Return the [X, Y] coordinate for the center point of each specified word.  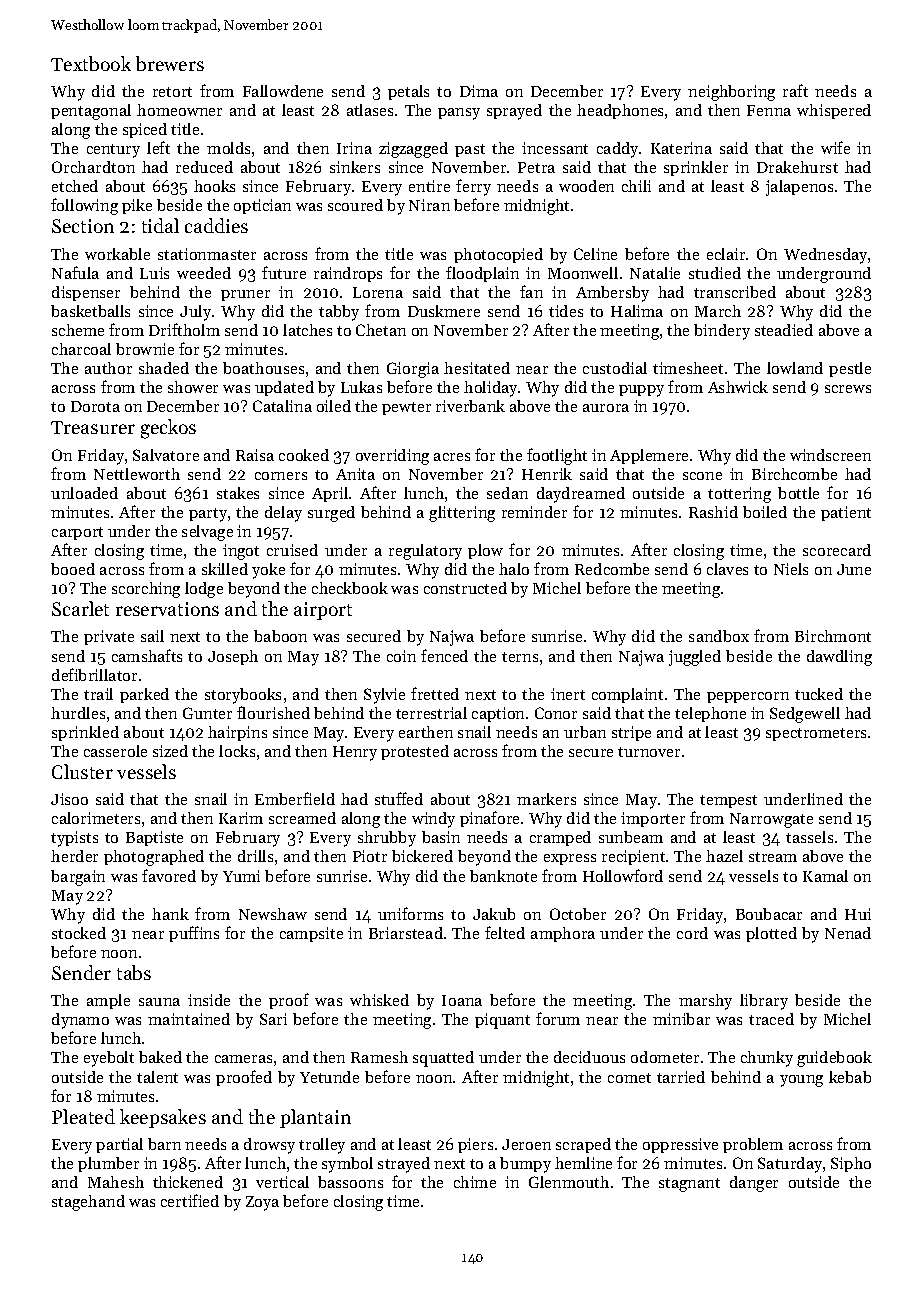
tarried [681, 1077]
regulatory [425, 552]
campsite [311, 934]
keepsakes [163, 1118]
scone [702, 476]
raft [795, 90]
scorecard [837, 550]
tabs [134, 972]
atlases [370, 110]
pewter [406, 408]
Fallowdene [283, 91]
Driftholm [184, 329]
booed [73, 569]
